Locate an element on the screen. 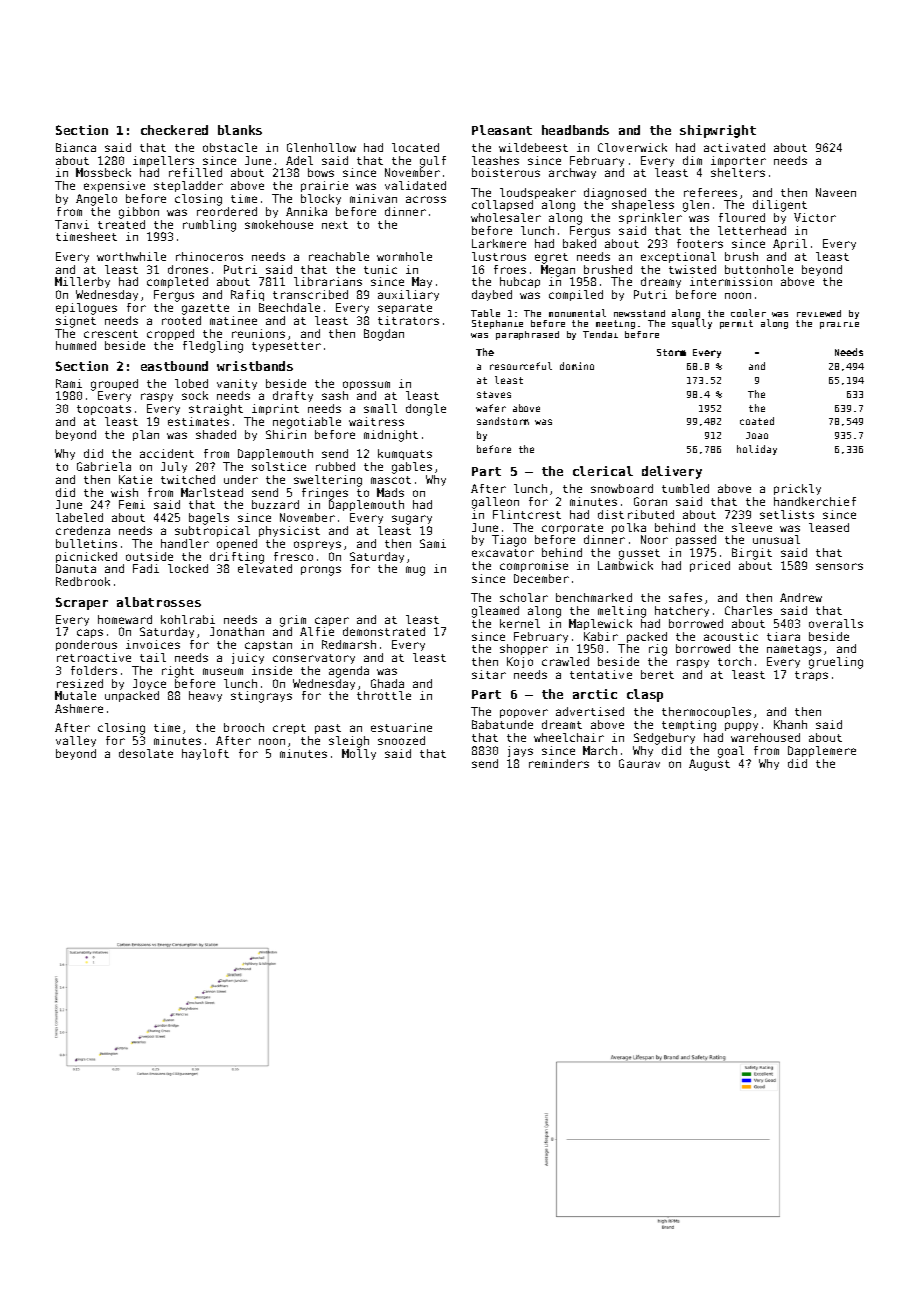 Image resolution: width=924 pixels, height=1308 pixels. activated is located at coordinates (734, 147).
